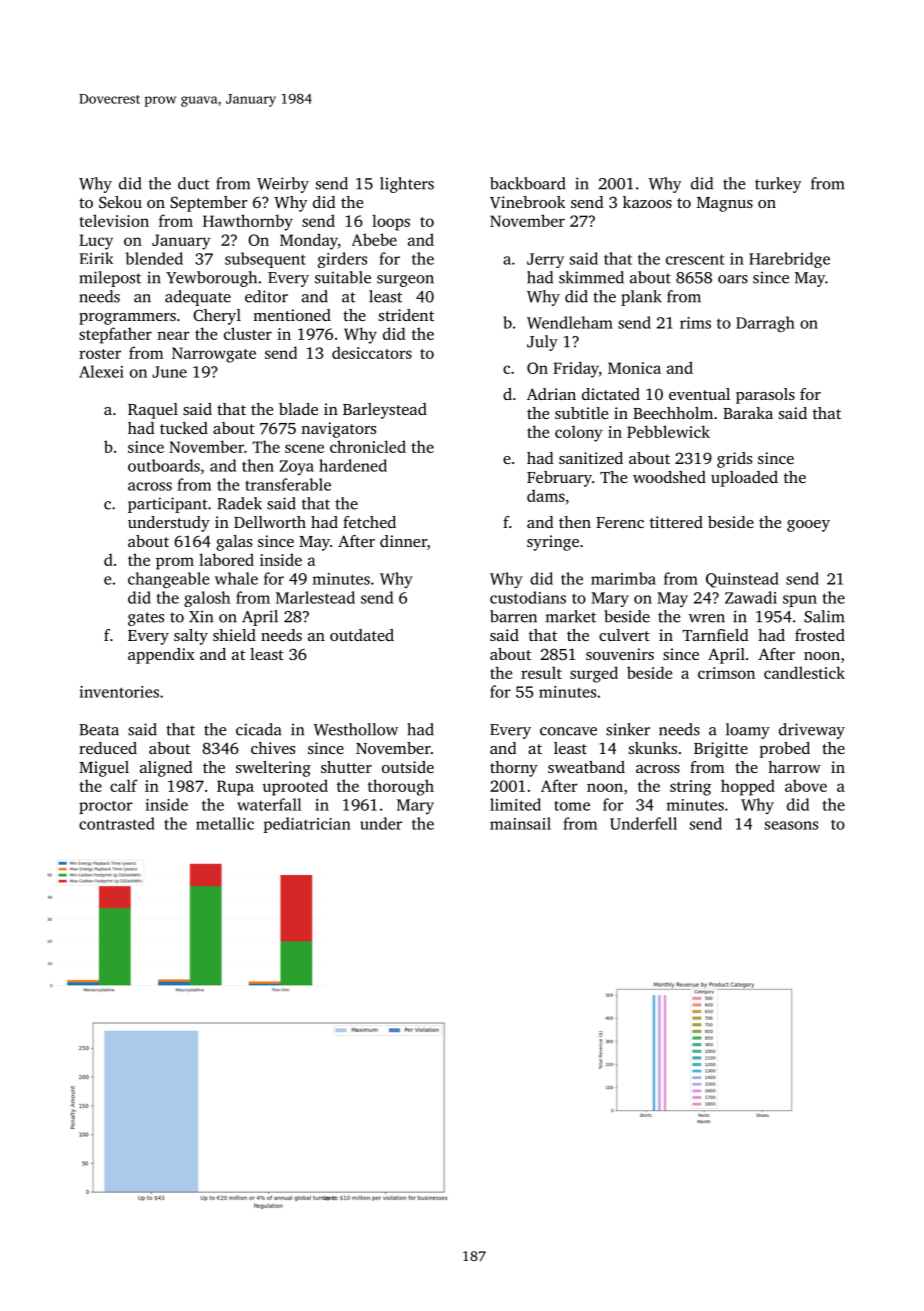  I want to click on Magnus, so click(725, 204).
